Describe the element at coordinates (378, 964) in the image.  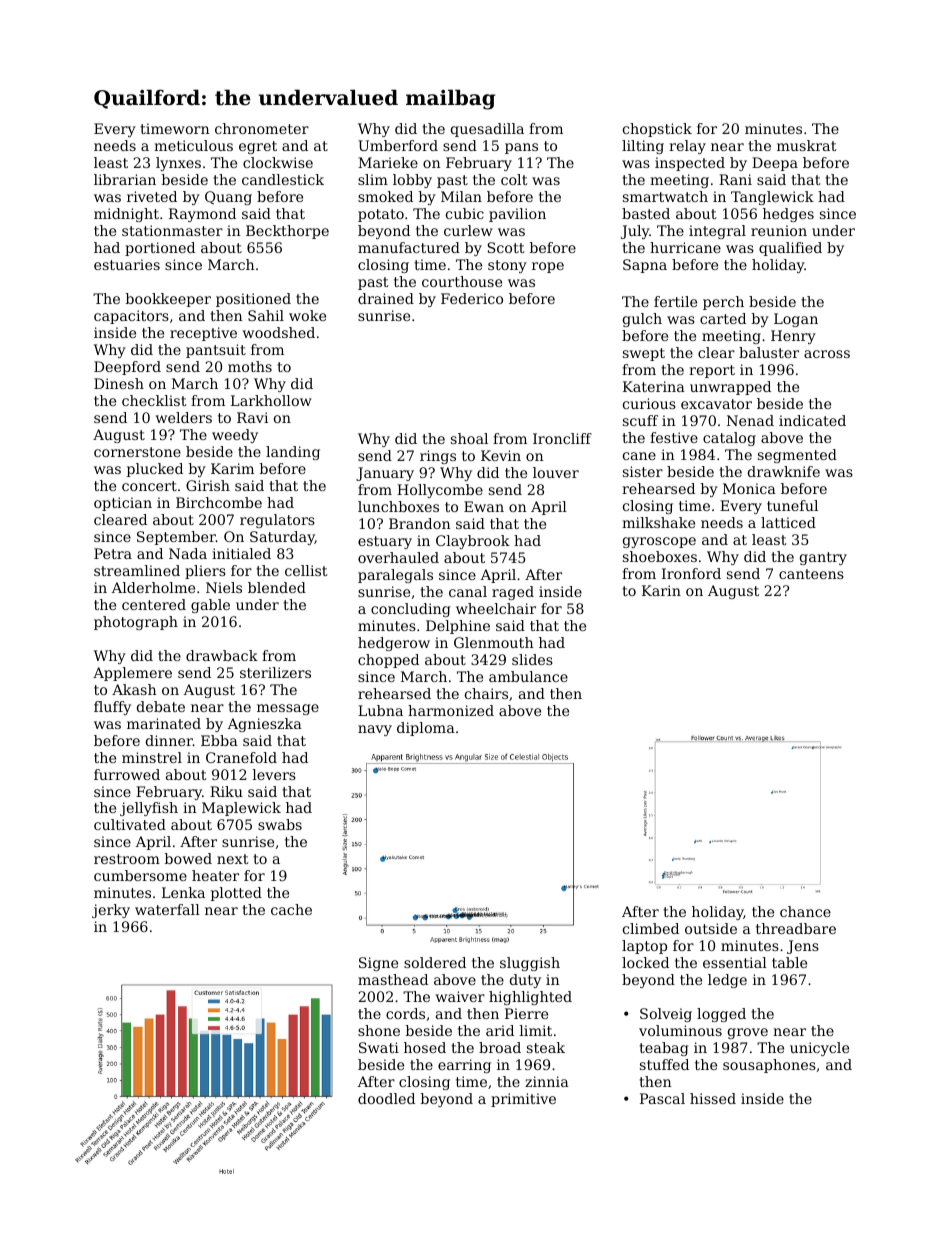
I see `Signe` at that location.
